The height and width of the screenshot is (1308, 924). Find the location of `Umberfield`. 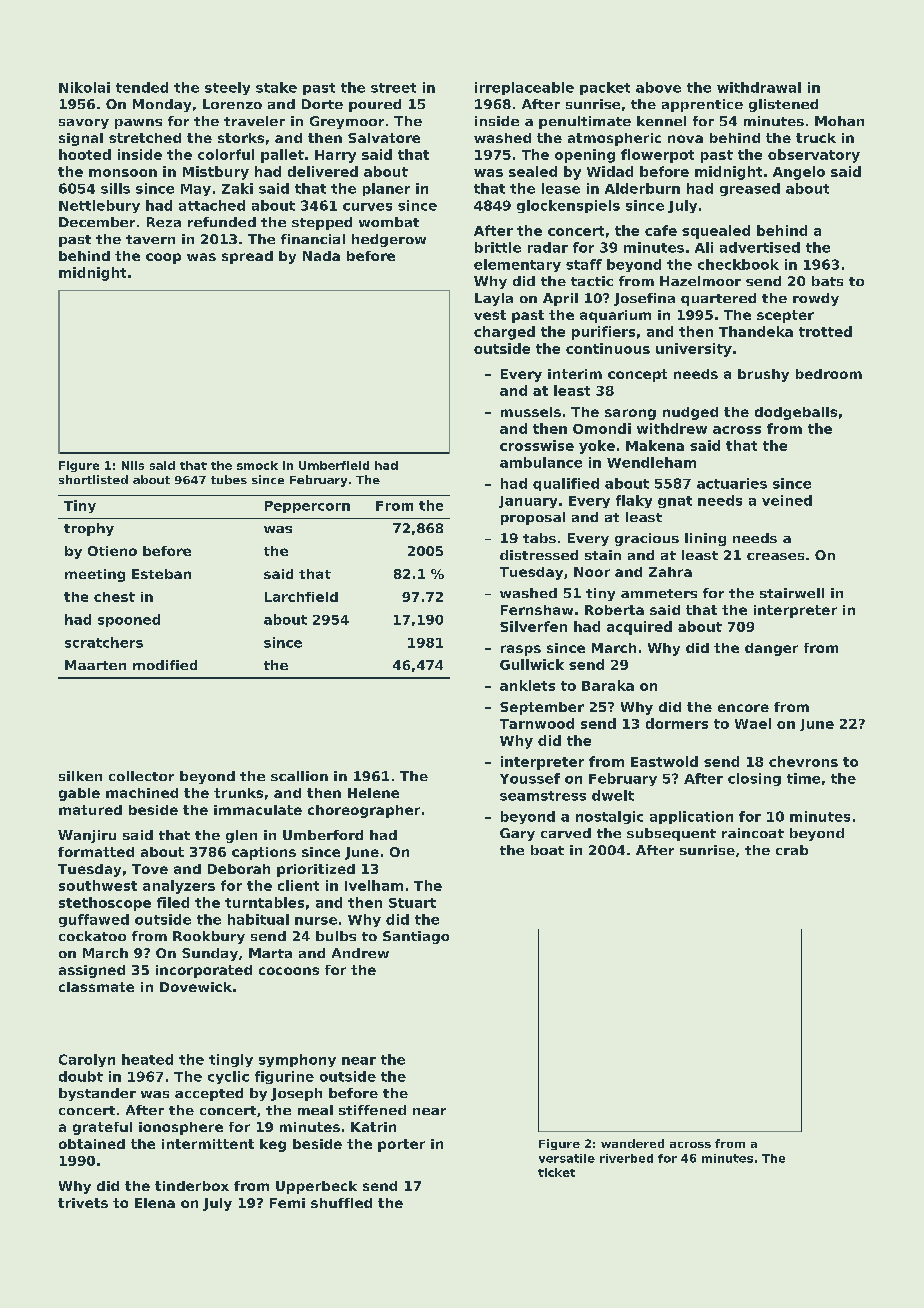

Umberfield is located at coordinates (334, 465).
